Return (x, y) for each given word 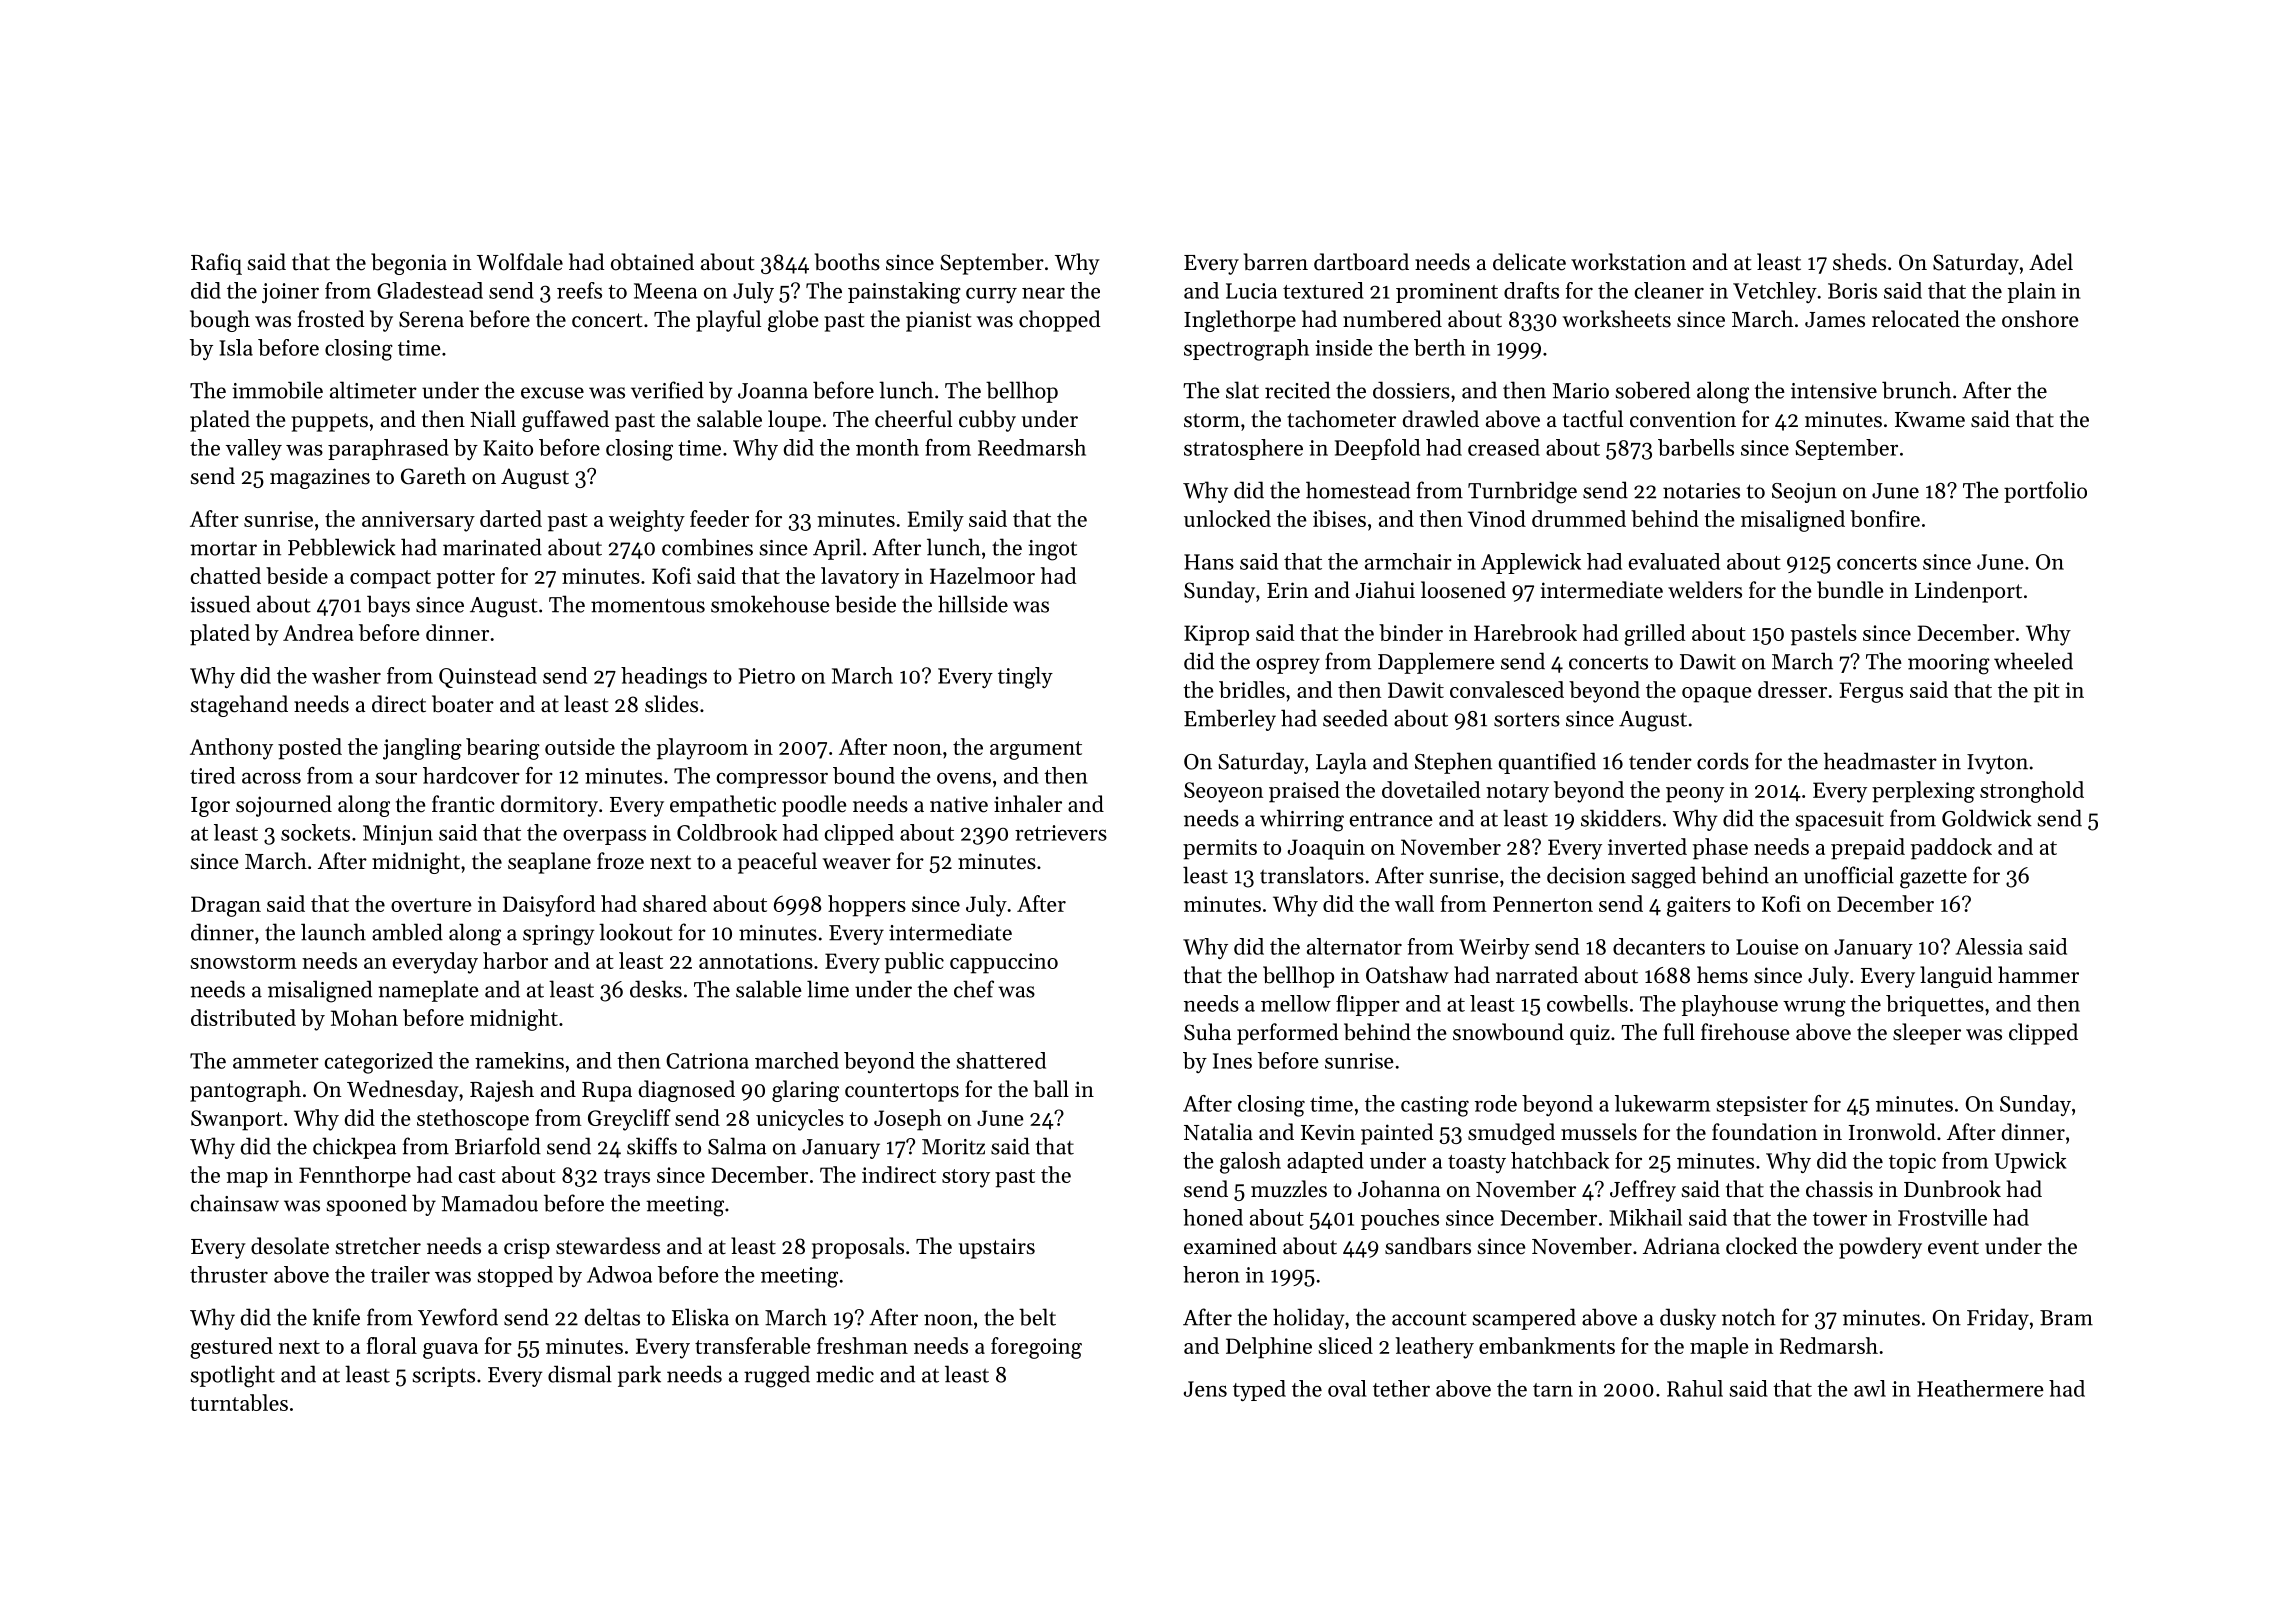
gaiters (1699, 906)
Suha (1207, 1032)
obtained (652, 262)
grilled (1654, 635)
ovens (964, 778)
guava (450, 1351)
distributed (243, 1017)
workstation (1628, 262)
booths (847, 262)
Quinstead (488, 677)
